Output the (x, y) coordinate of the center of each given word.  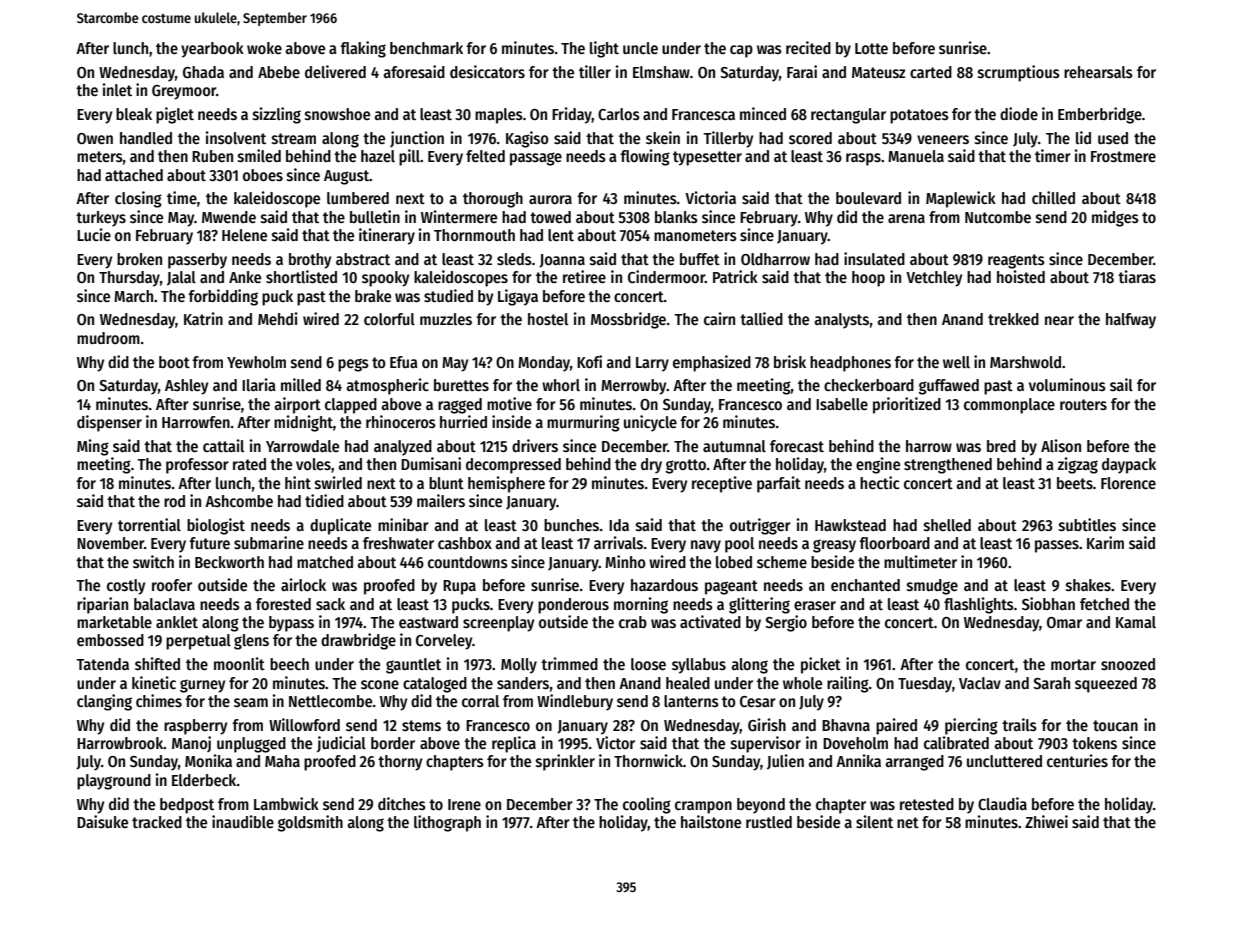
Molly (519, 666)
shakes (1088, 585)
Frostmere (1123, 157)
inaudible (243, 821)
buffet (700, 259)
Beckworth (229, 562)
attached (134, 175)
